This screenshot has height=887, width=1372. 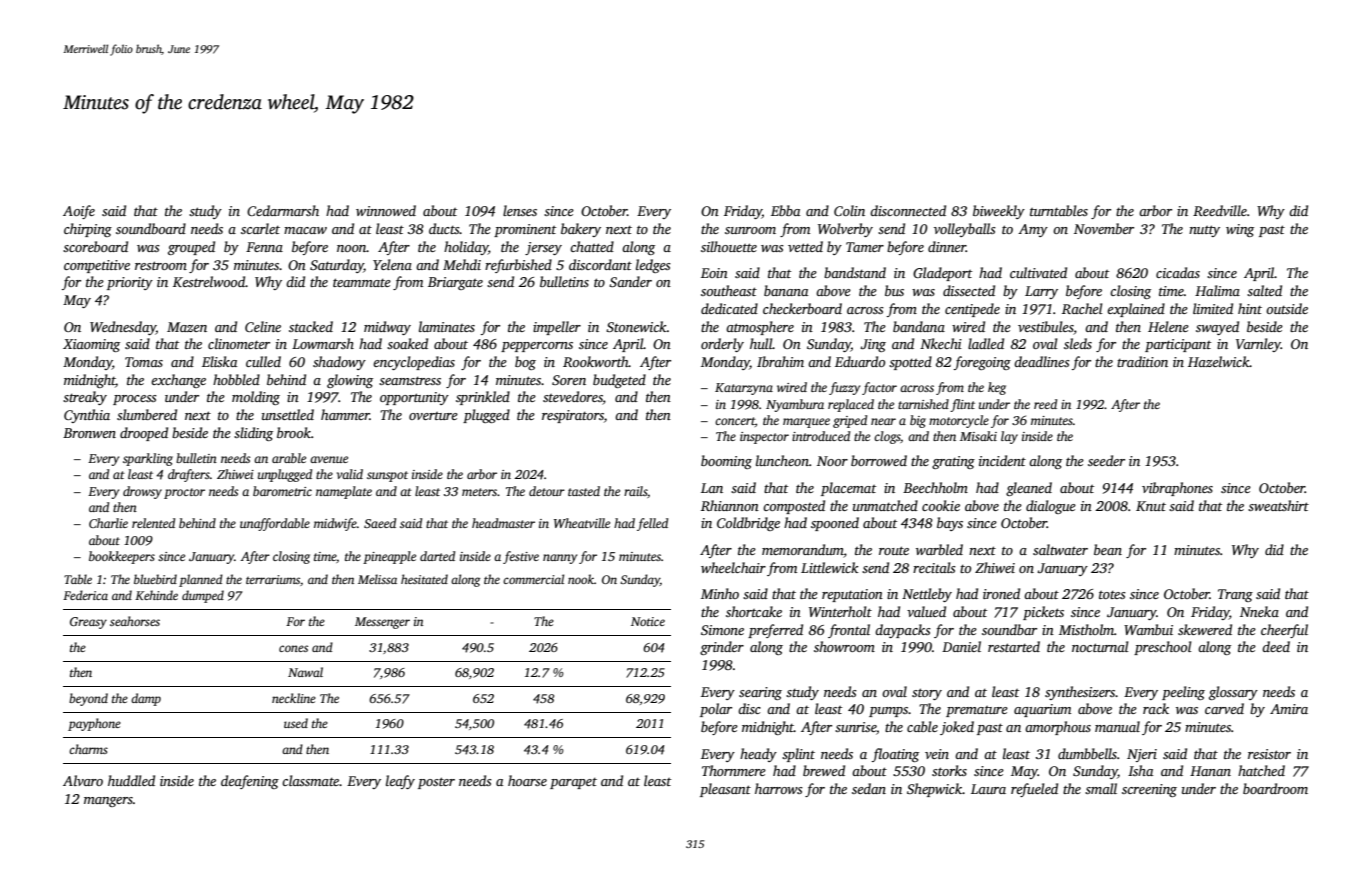 What do you see at coordinates (329, 459) in the screenshot?
I see `avenue` at bounding box center [329, 459].
